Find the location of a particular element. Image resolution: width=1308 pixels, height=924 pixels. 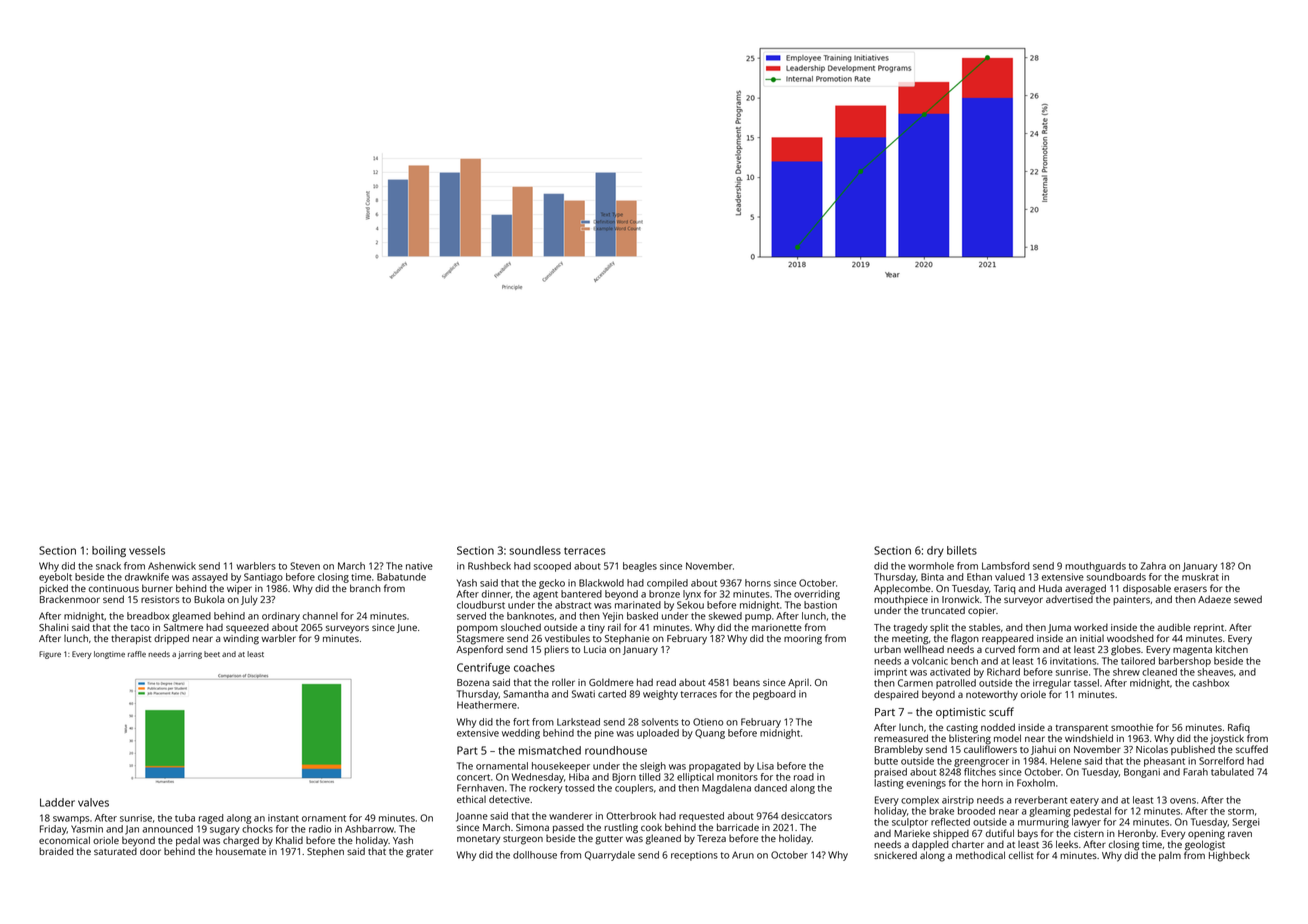

Santiago is located at coordinates (263, 578).
